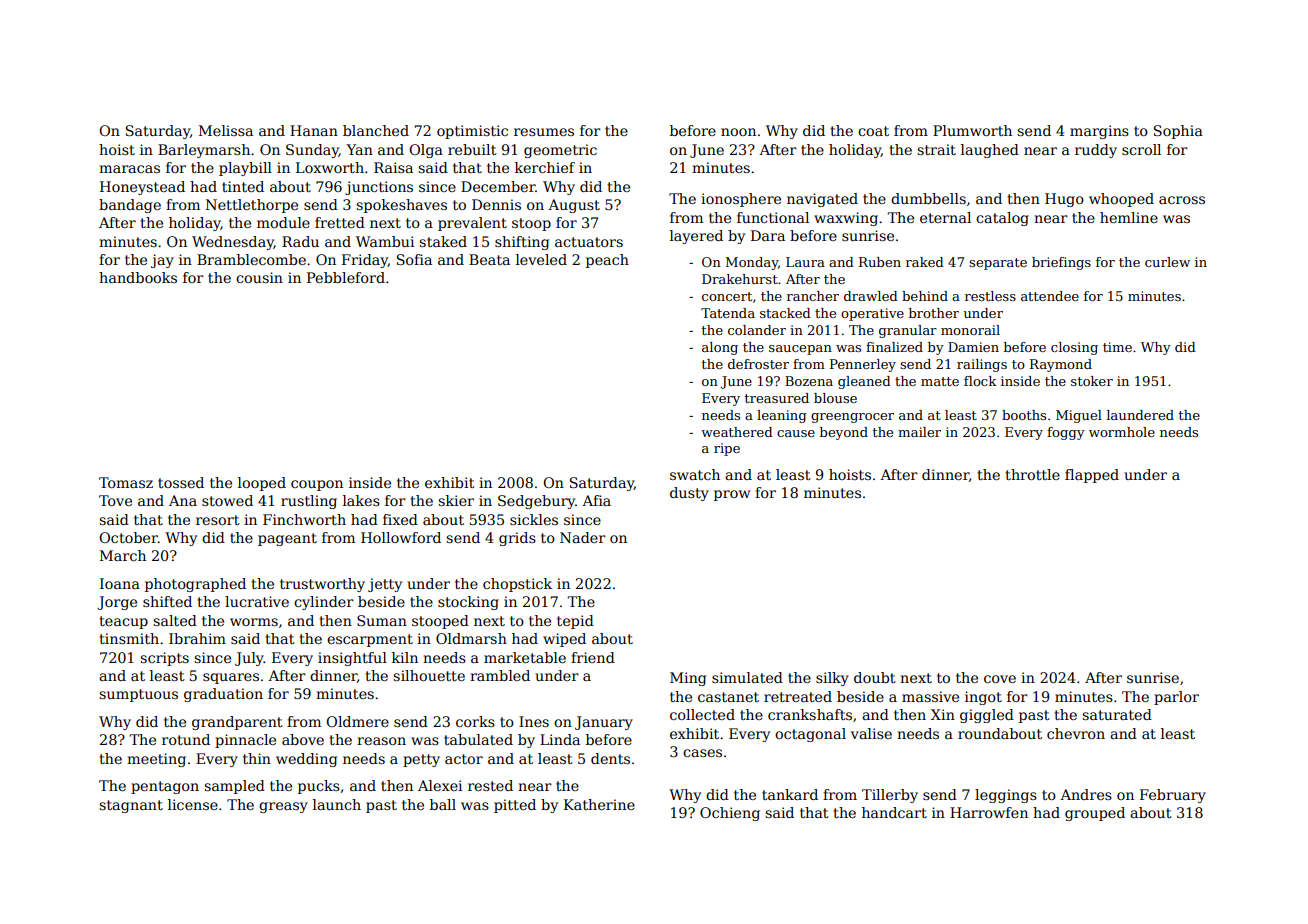 The height and width of the document is (924, 1308). Describe the element at coordinates (456, 500) in the document. I see `skier` at that location.
